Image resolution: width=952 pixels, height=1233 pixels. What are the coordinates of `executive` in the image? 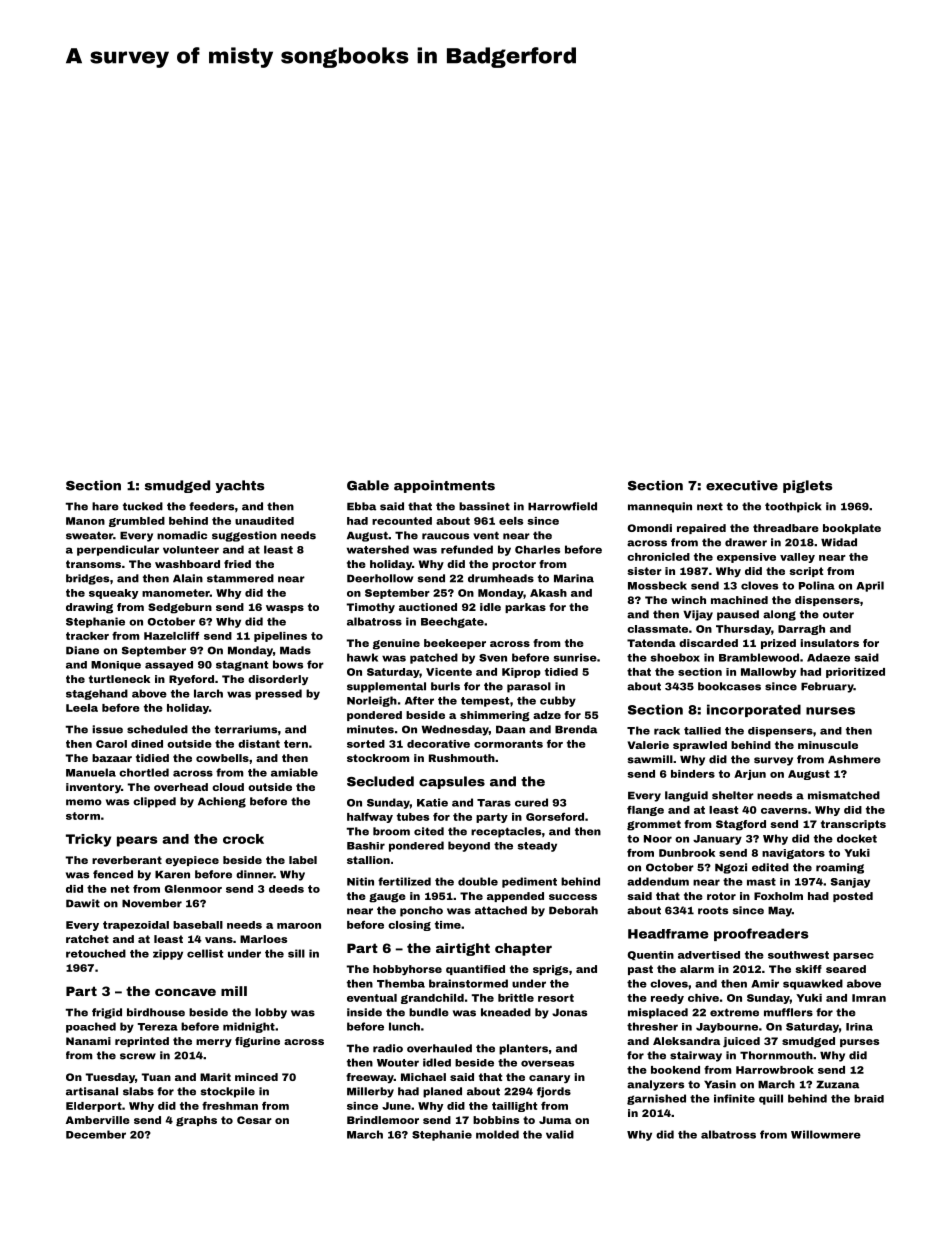 It's located at (742, 485).
